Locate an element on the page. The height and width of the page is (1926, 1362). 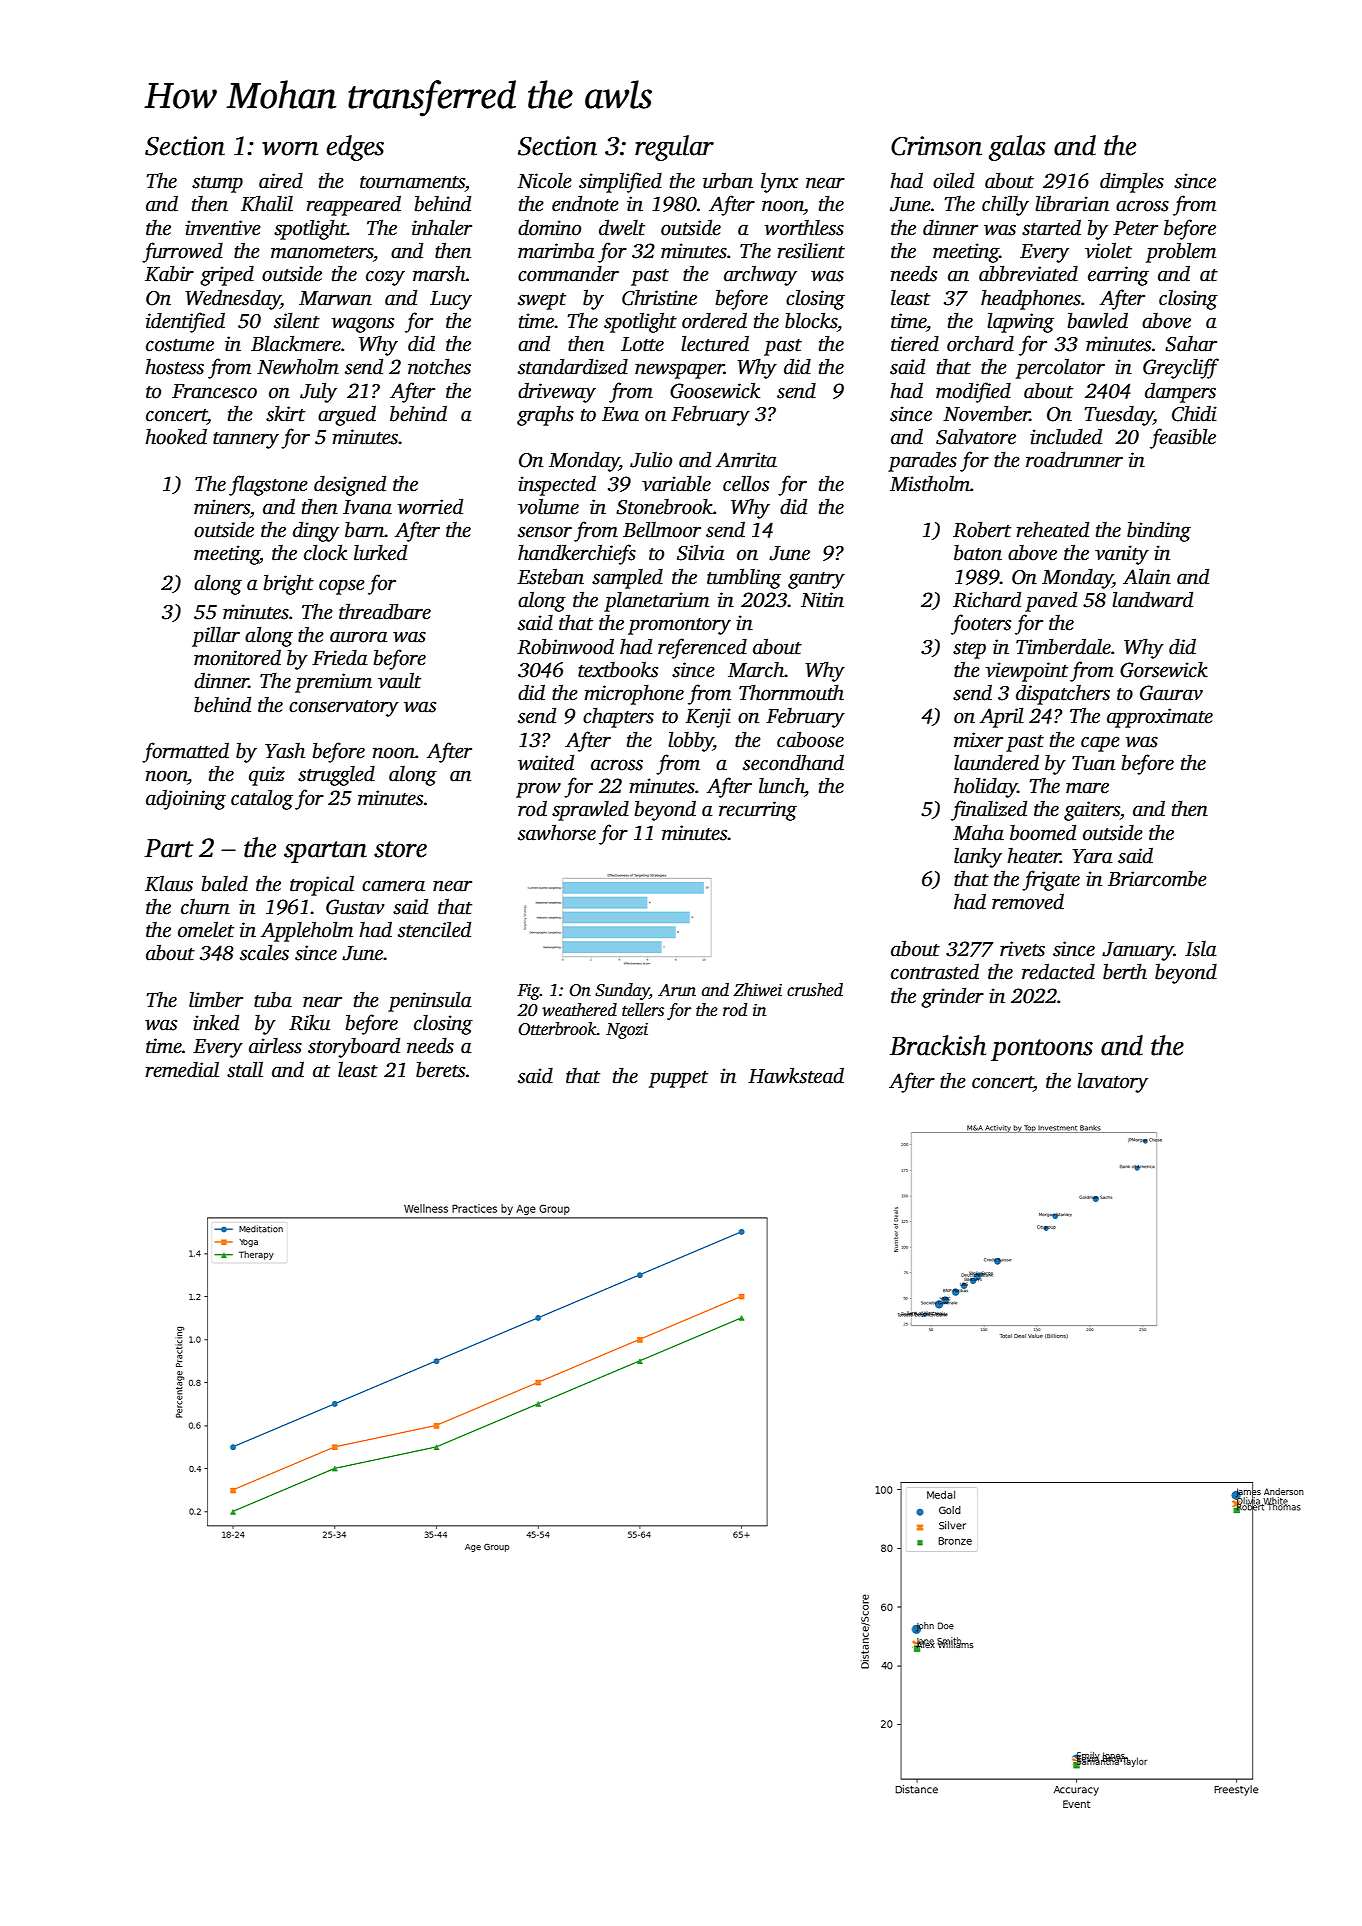
Yara is located at coordinates (1092, 856).
